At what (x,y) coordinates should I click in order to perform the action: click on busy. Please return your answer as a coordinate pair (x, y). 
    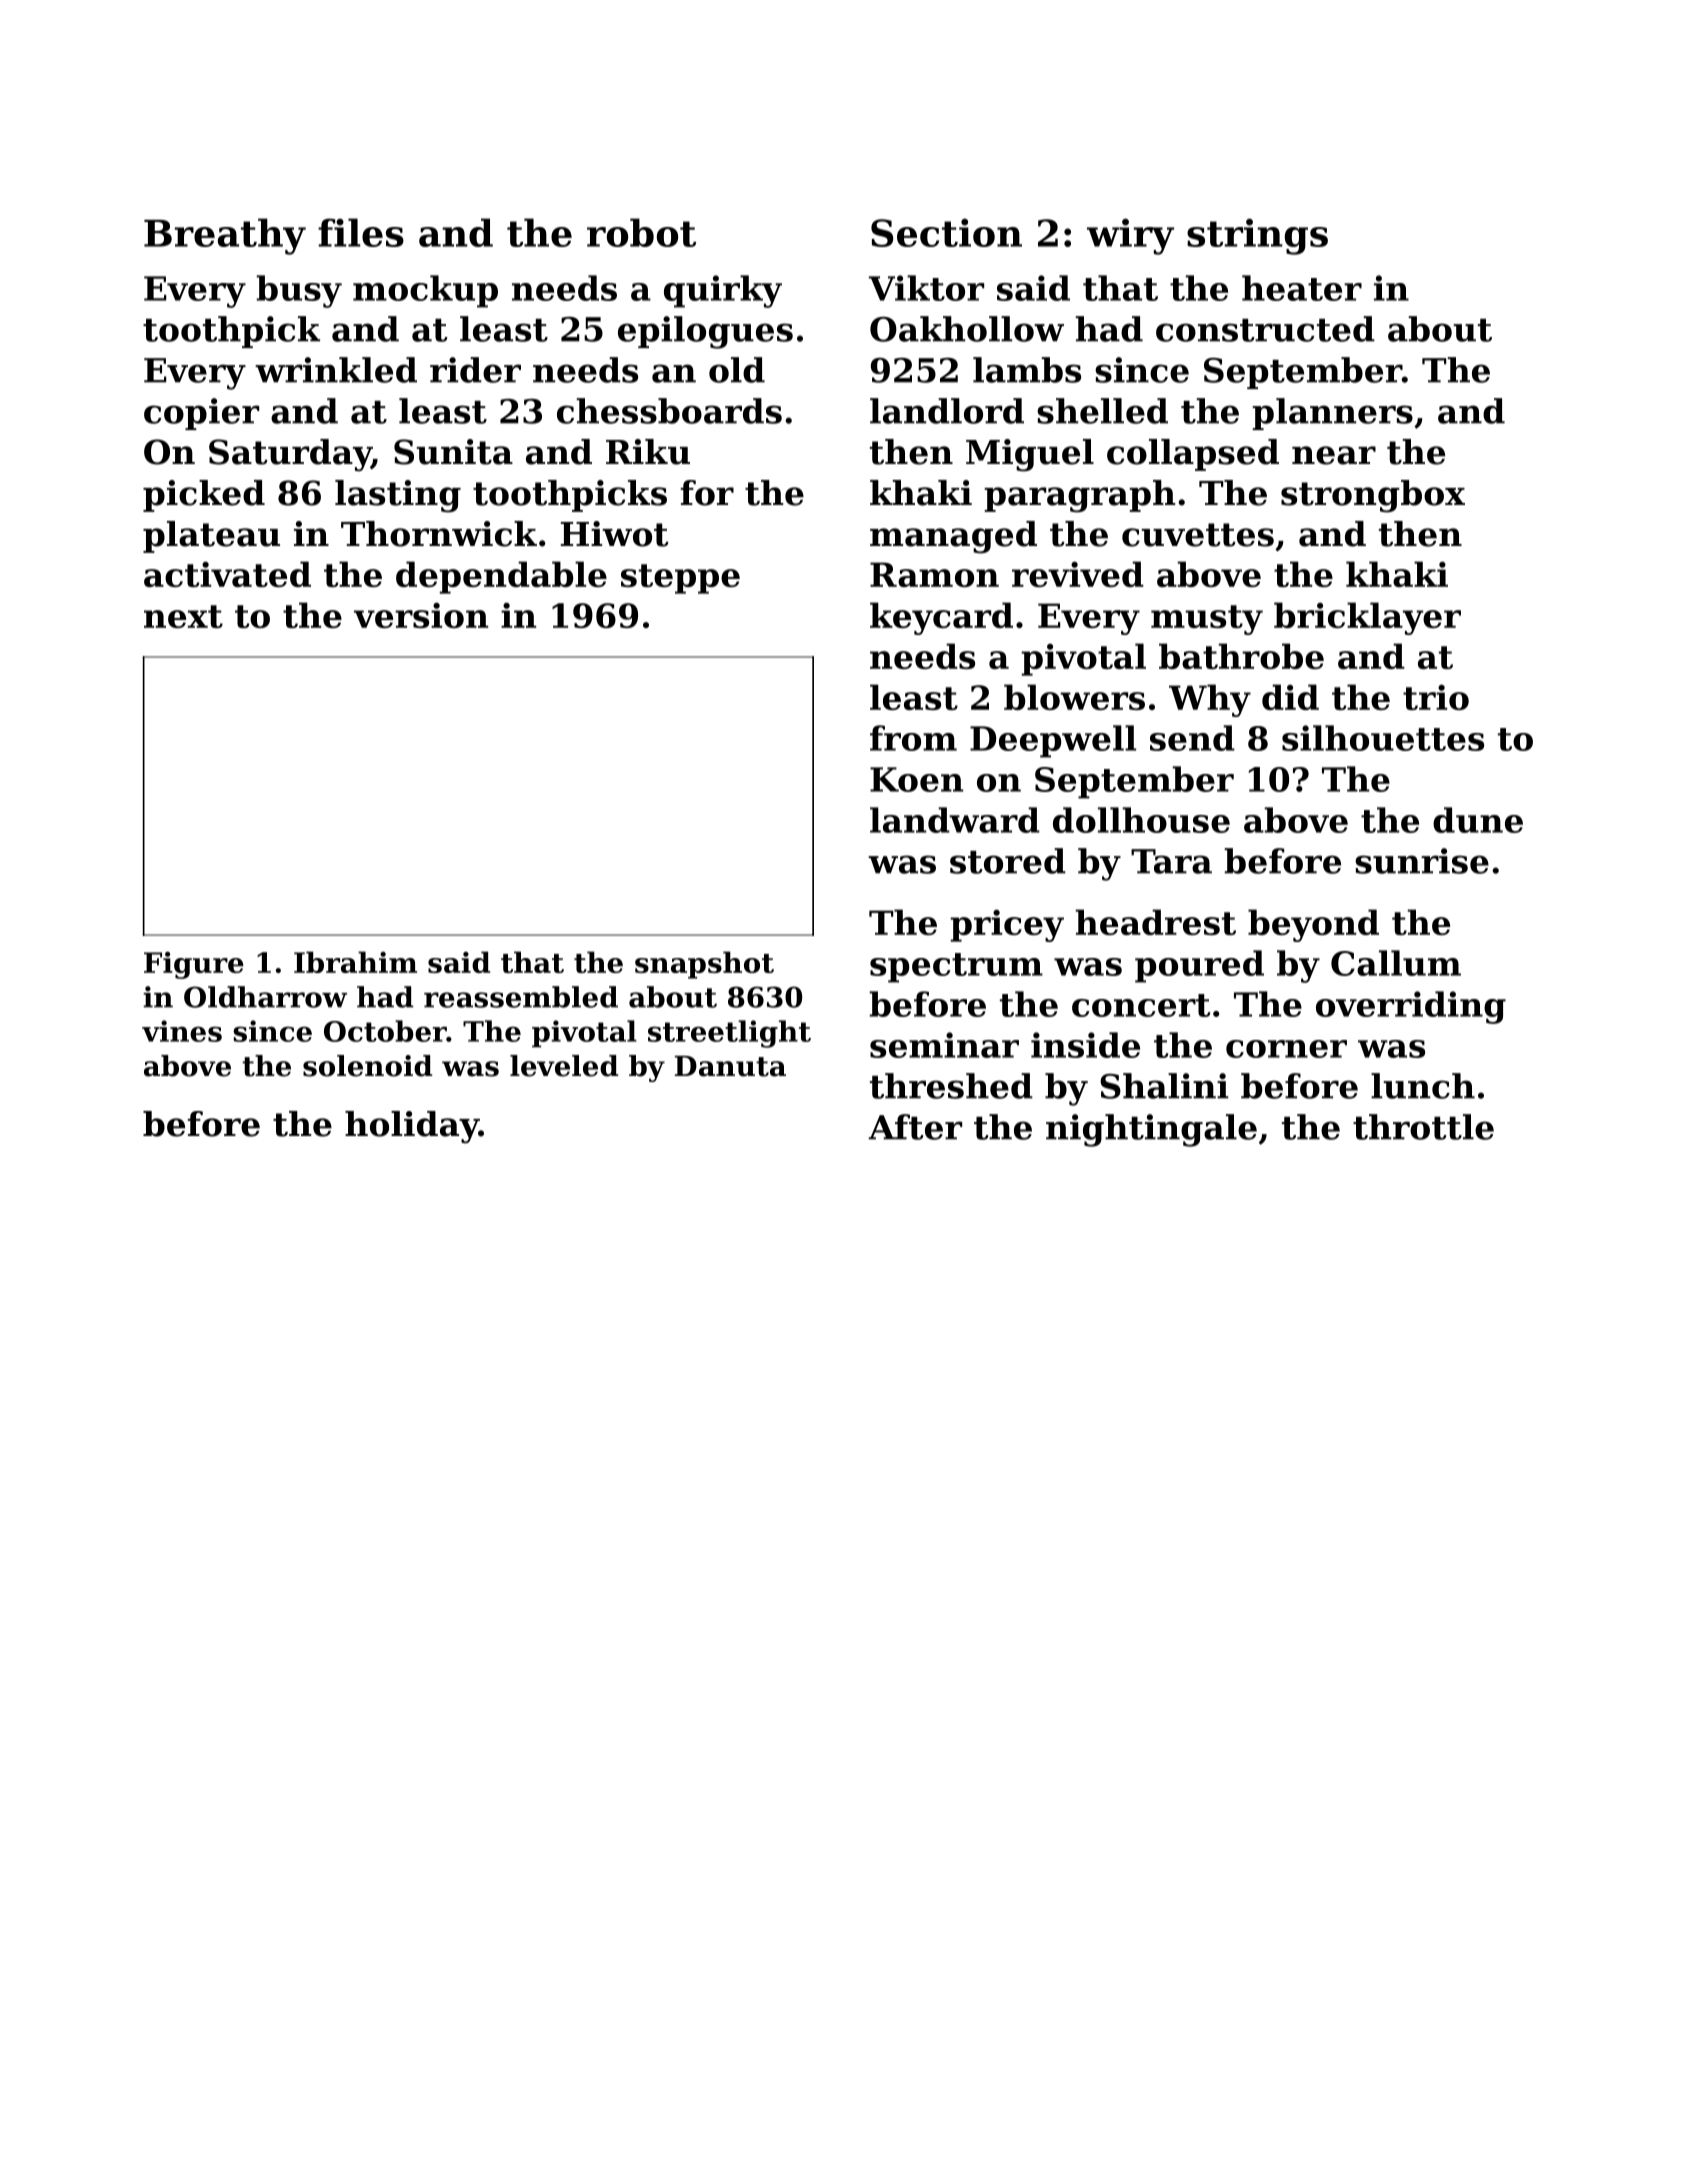
    Looking at the image, I should click on (299, 291).
